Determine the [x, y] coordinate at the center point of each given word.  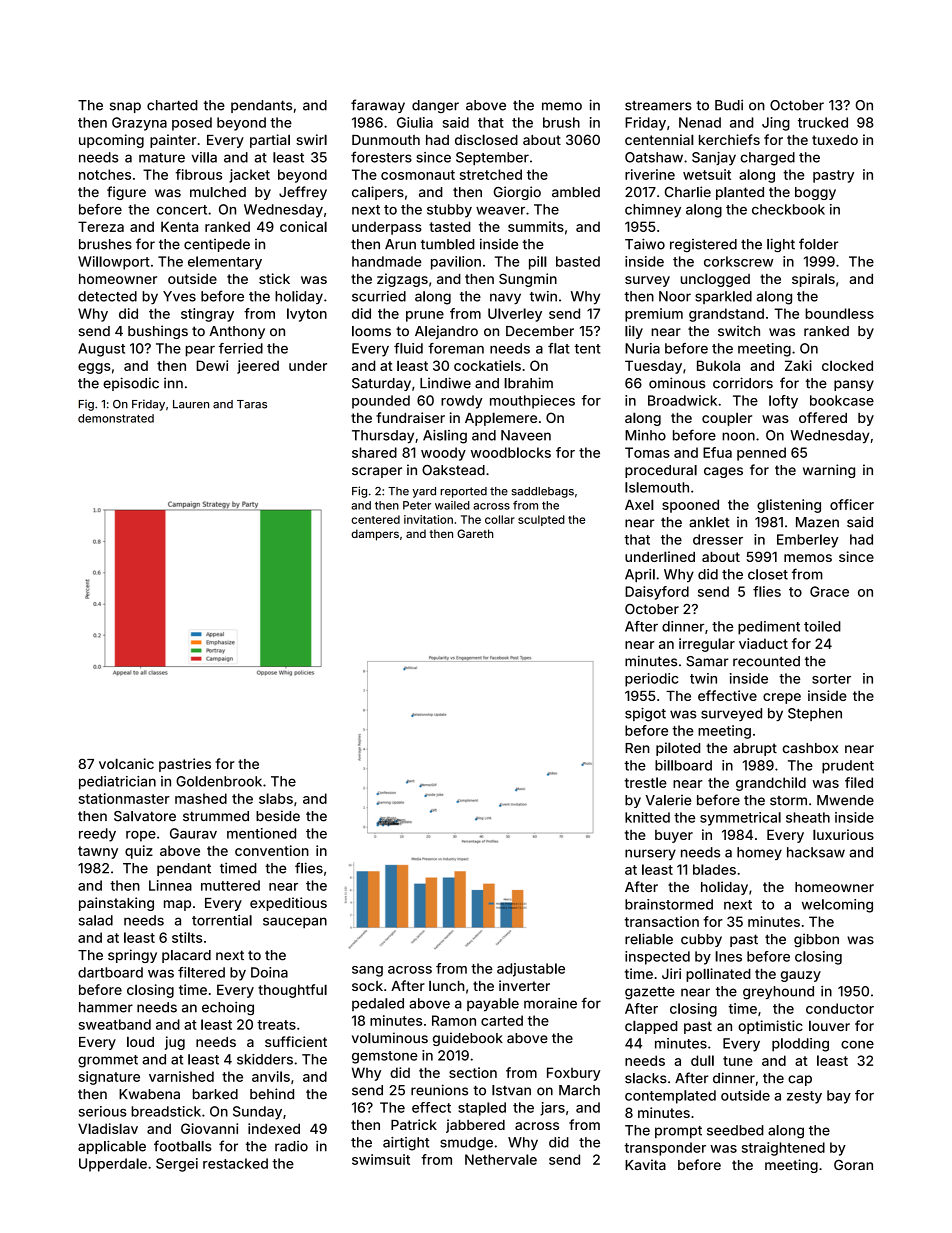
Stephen [815, 714]
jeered [258, 367]
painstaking [116, 904]
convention [272, 850]
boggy [815, 193]
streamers [658, 106]
